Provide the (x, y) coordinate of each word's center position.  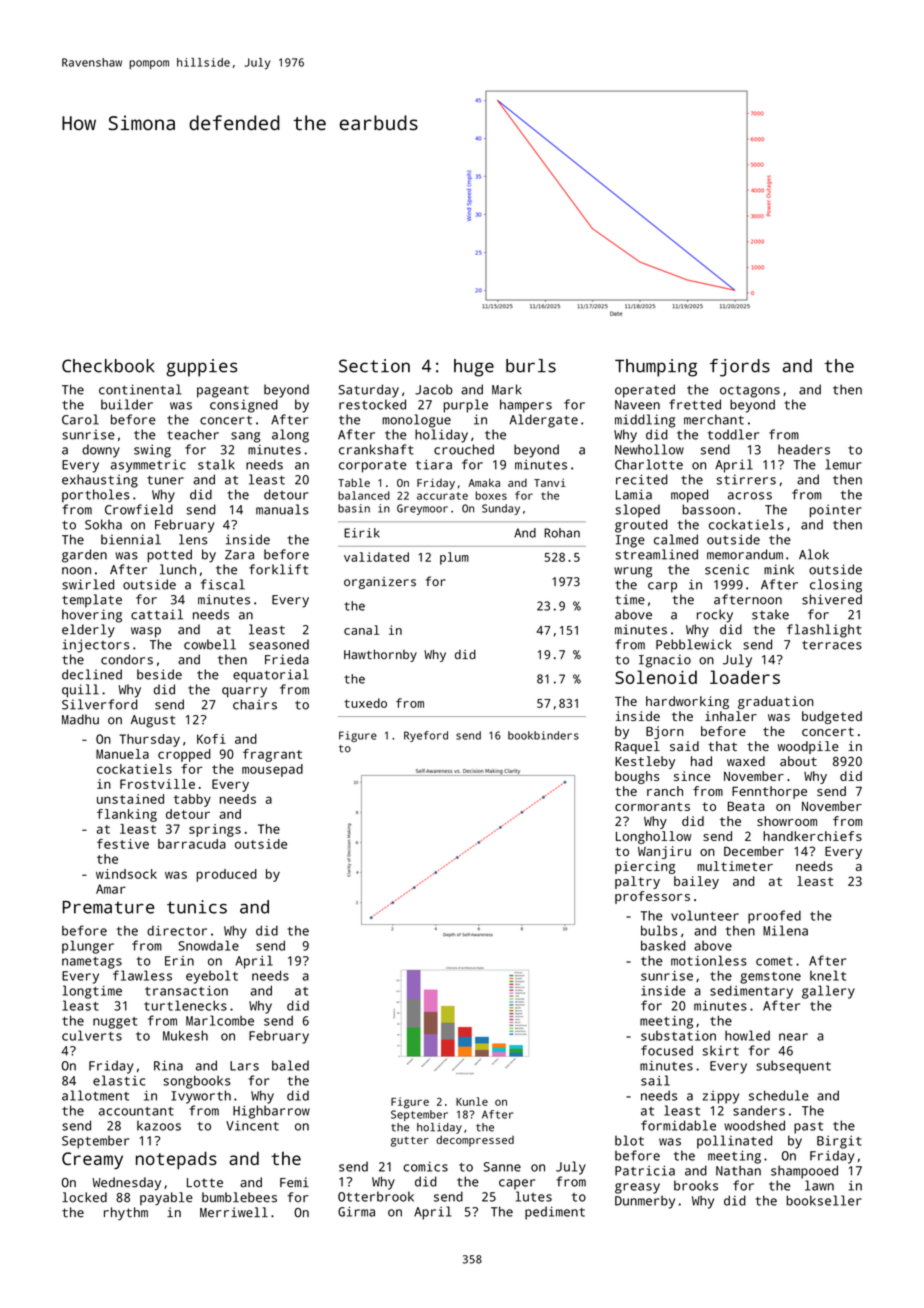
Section (374, 366)
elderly (88, 631)
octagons (750, 392)
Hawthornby (380, 655)
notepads (176, 1160)
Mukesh (185, 1035)
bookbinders (543, 735)
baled (290, 1065)
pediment (555, 1213)
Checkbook (108, 366)
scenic (727, 569)
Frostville (157, 784)
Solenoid (656, 677)
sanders (759, 1110)
